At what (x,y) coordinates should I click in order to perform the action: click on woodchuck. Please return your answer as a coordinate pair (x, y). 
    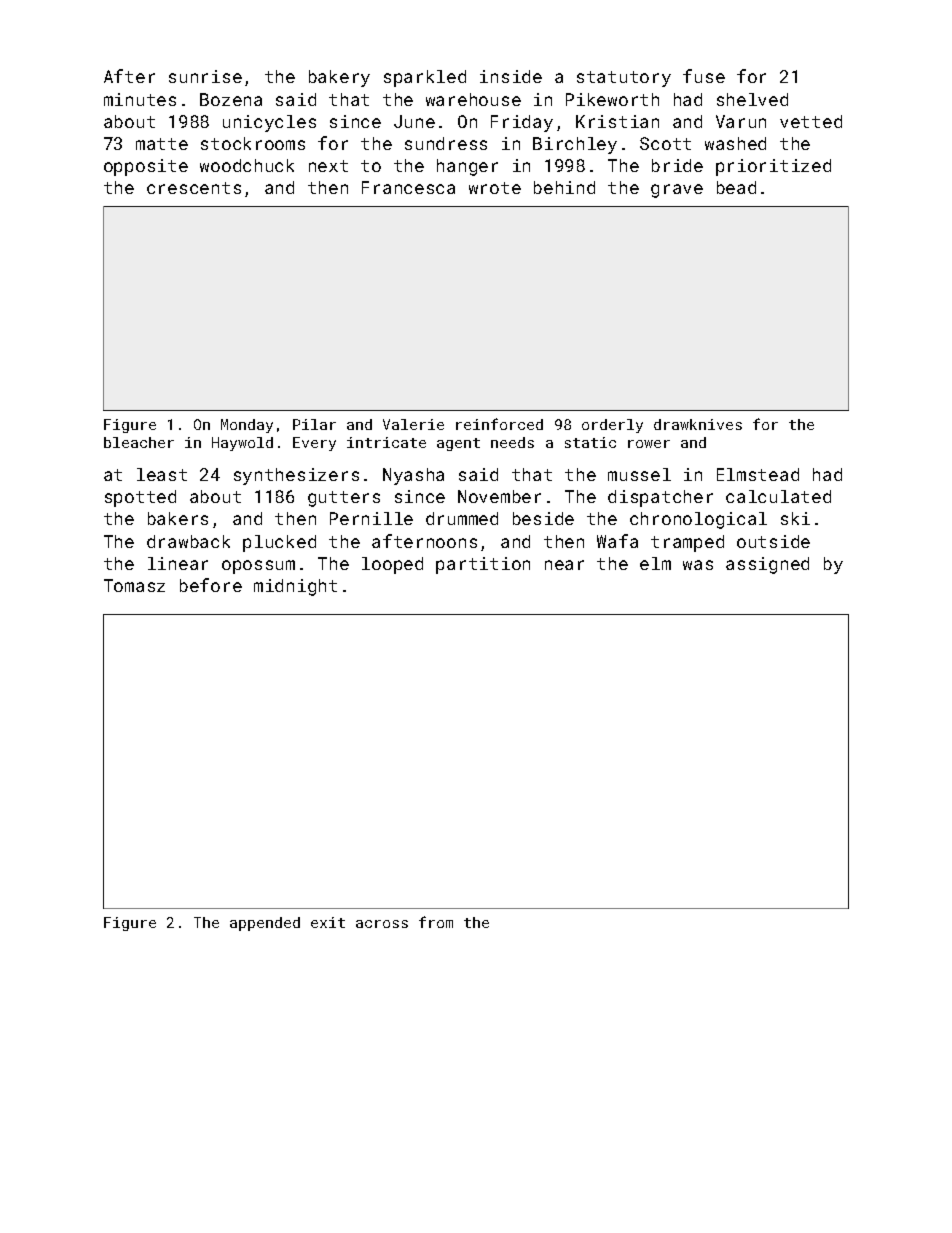
    Looking at the image, I should click on (247, 165).
